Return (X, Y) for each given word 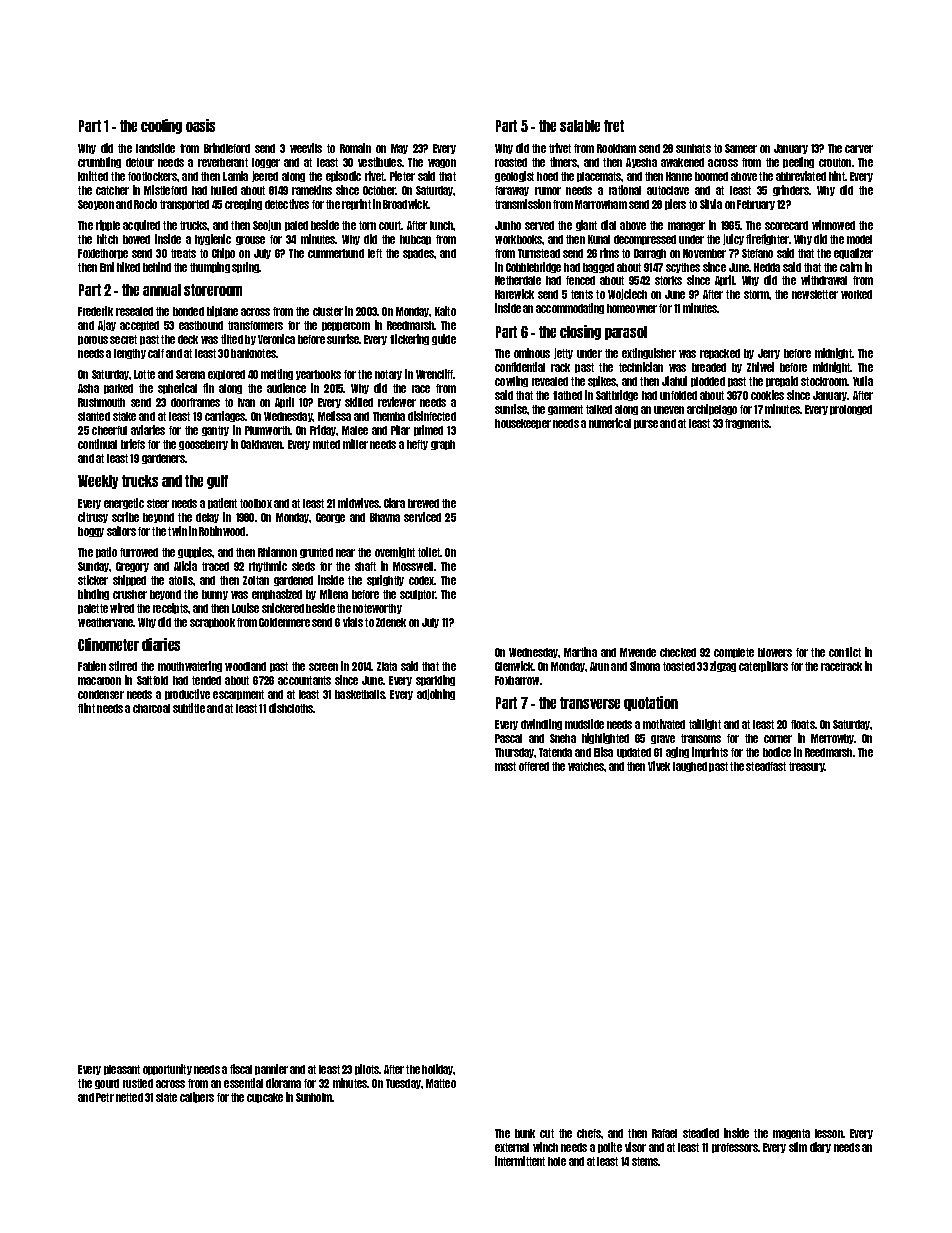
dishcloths (291, 708)
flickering (409, 339)
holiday (438, 1069)
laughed (690, 767)
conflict (845, 652)
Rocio (145, 204)
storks (668, 280)
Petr (105, 1097)
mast (505, 766)
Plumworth (267, 430)
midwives (358, 503)
